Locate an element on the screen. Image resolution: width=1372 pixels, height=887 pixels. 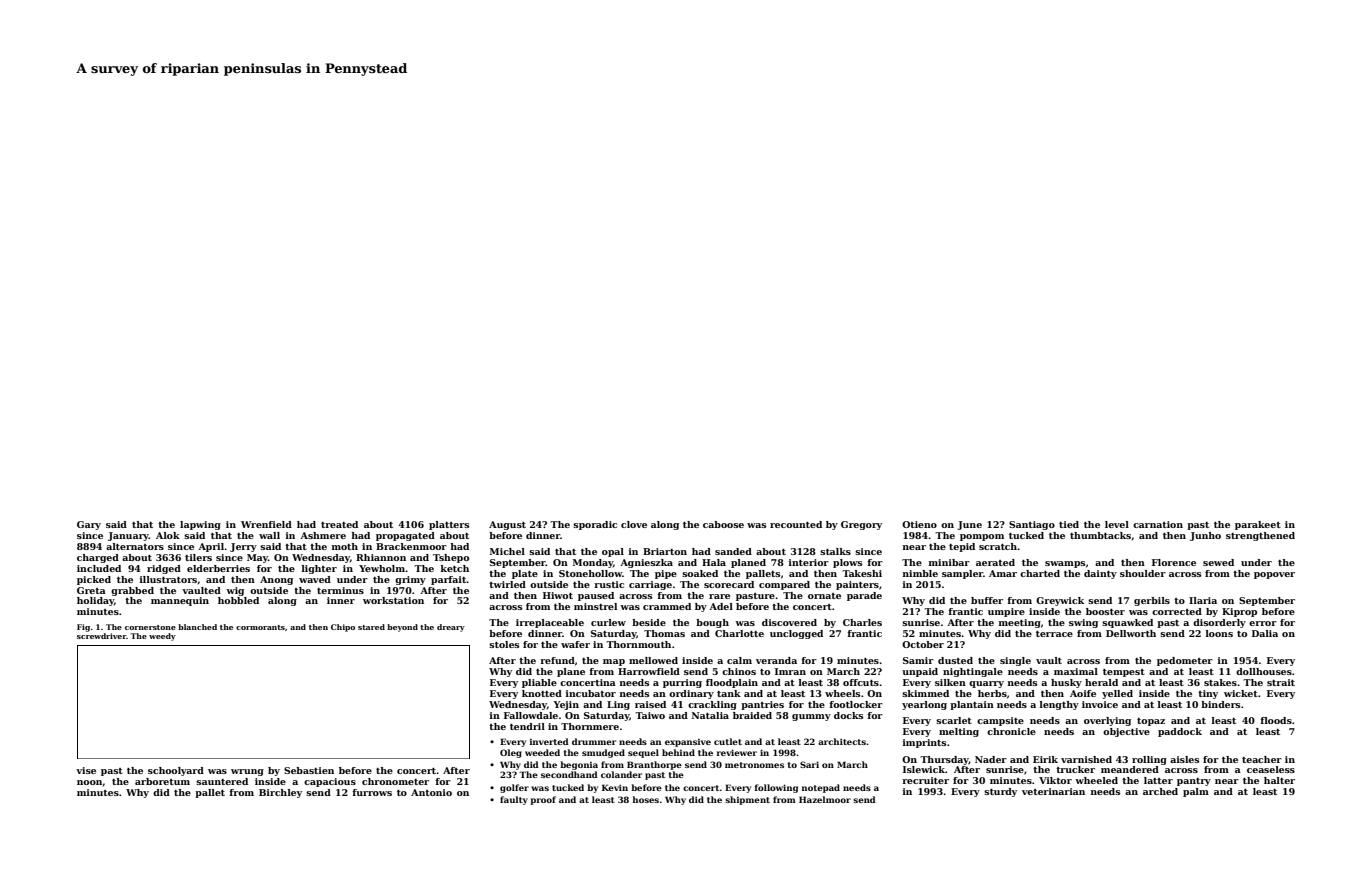
pantry is located at coordinates (1194, 782).
